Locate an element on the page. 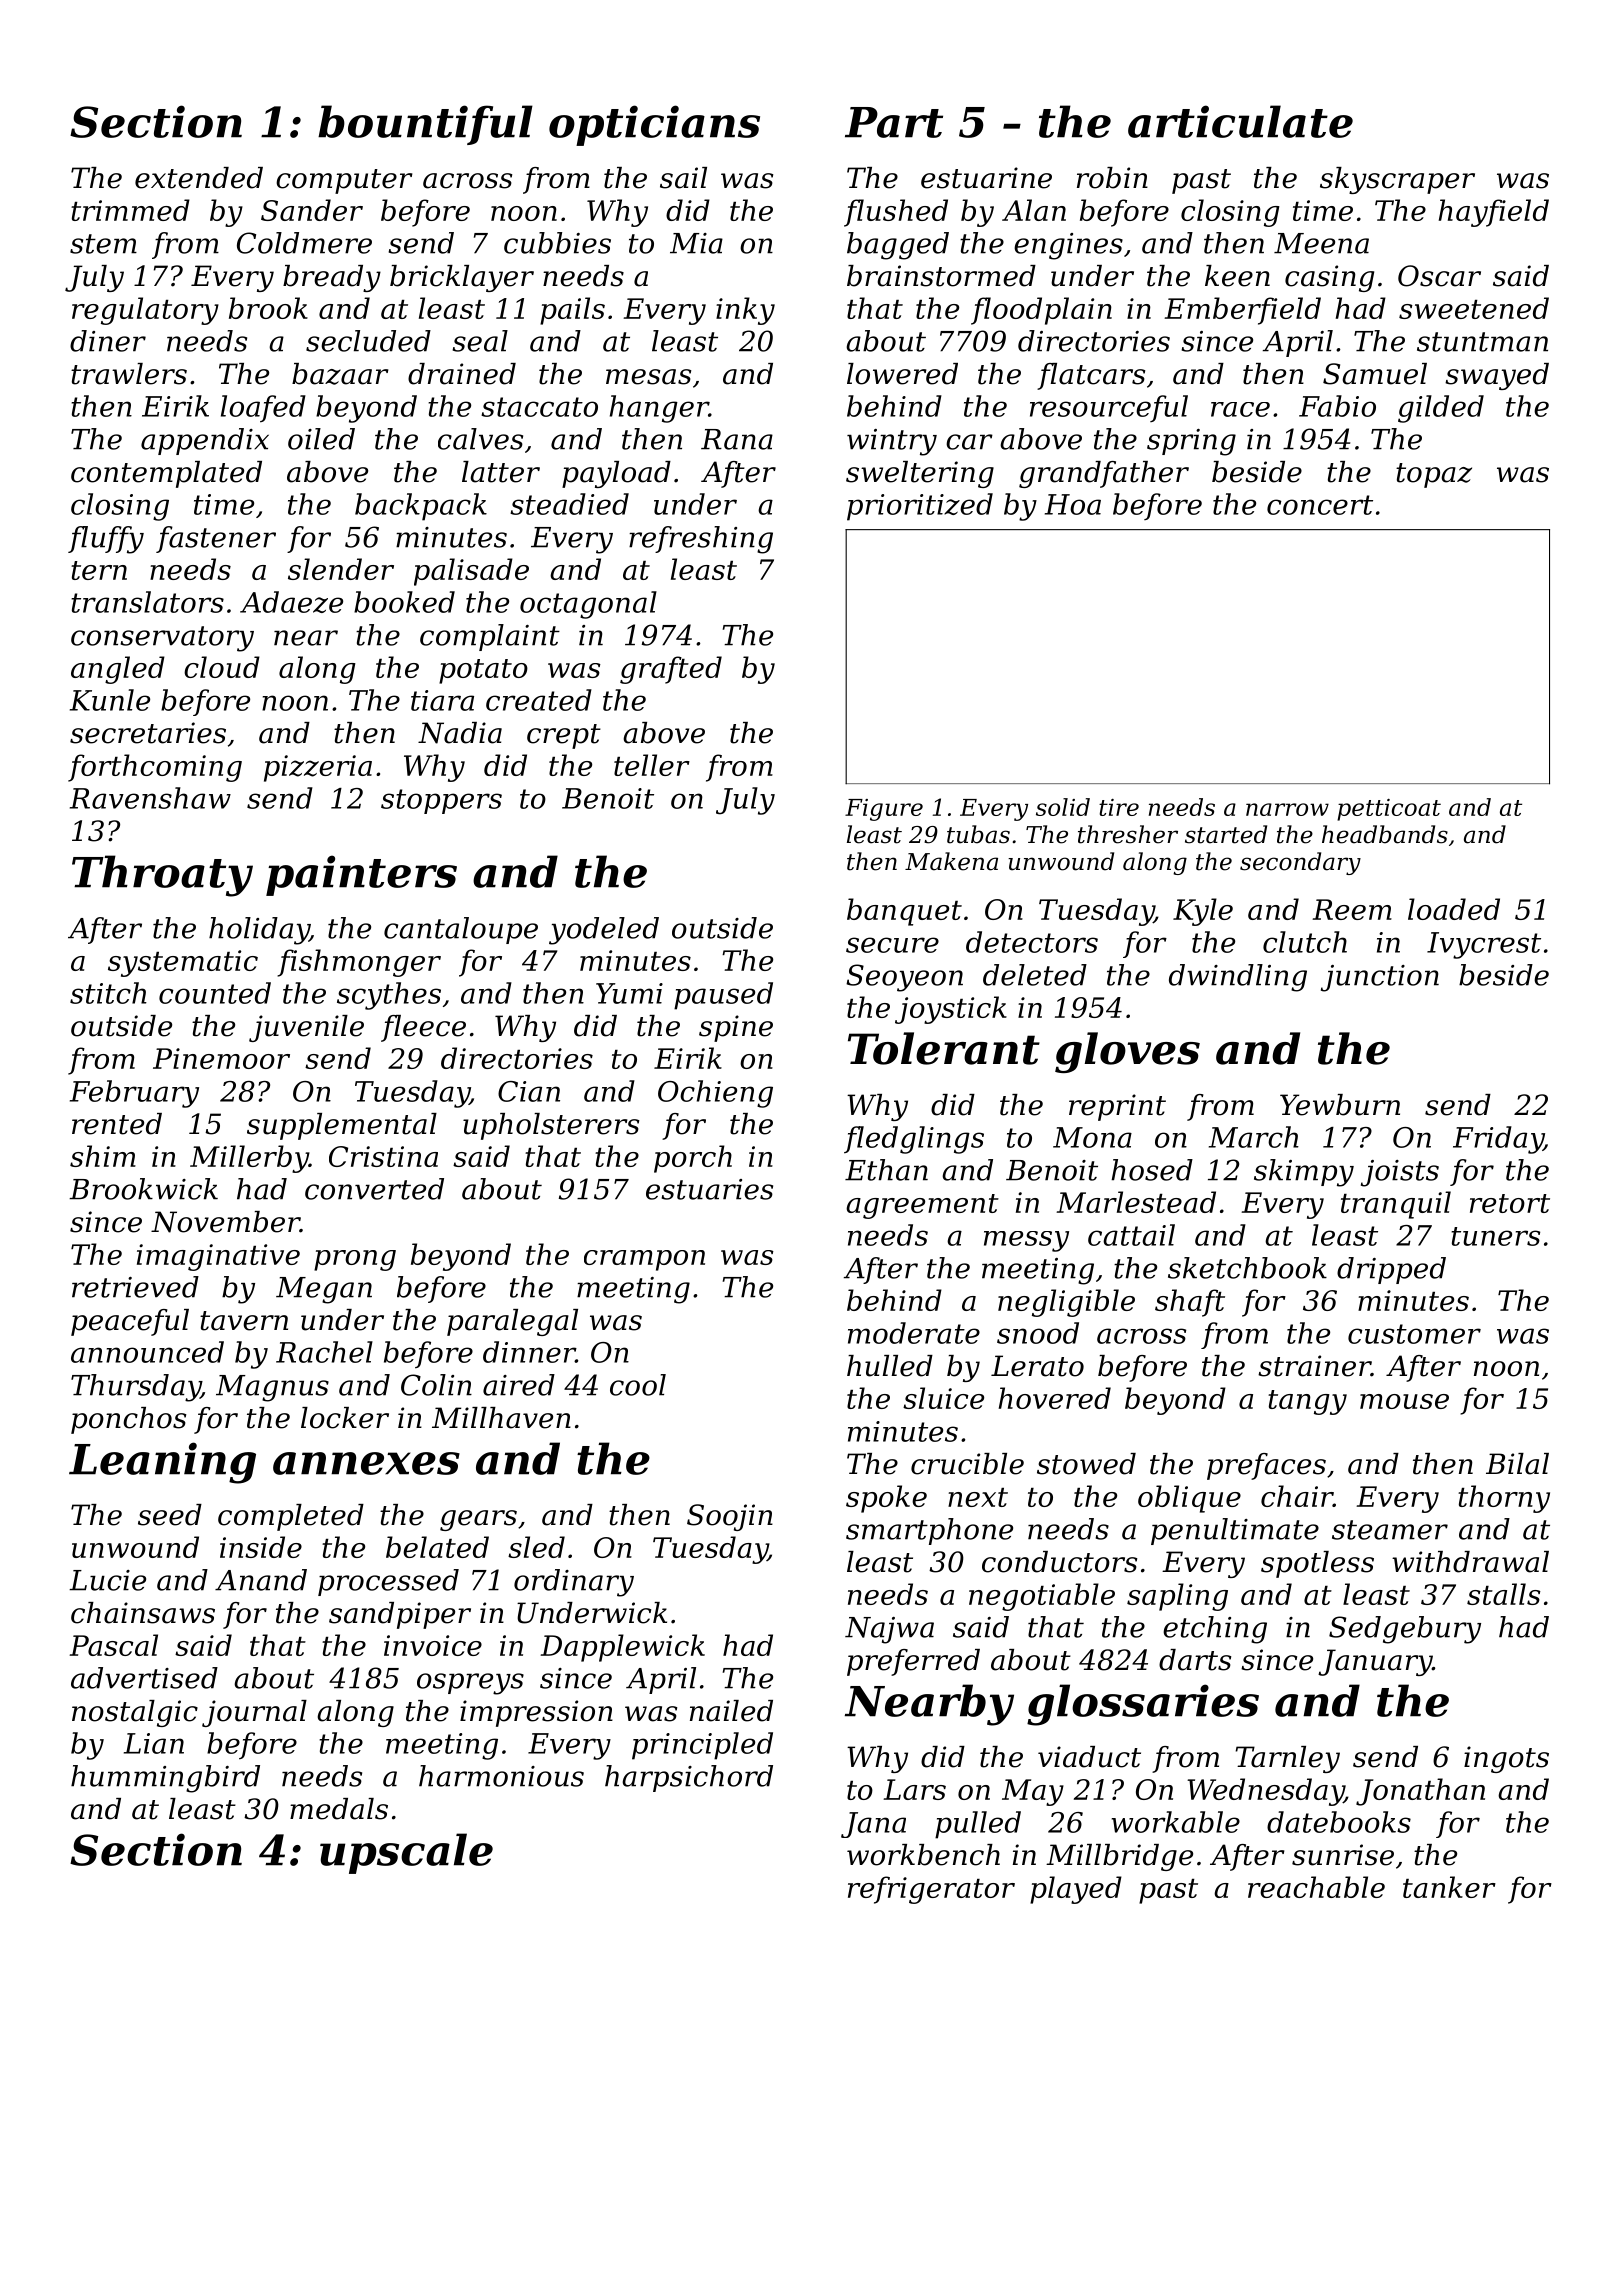  tuners is located at coordinates (1495, 1236).
